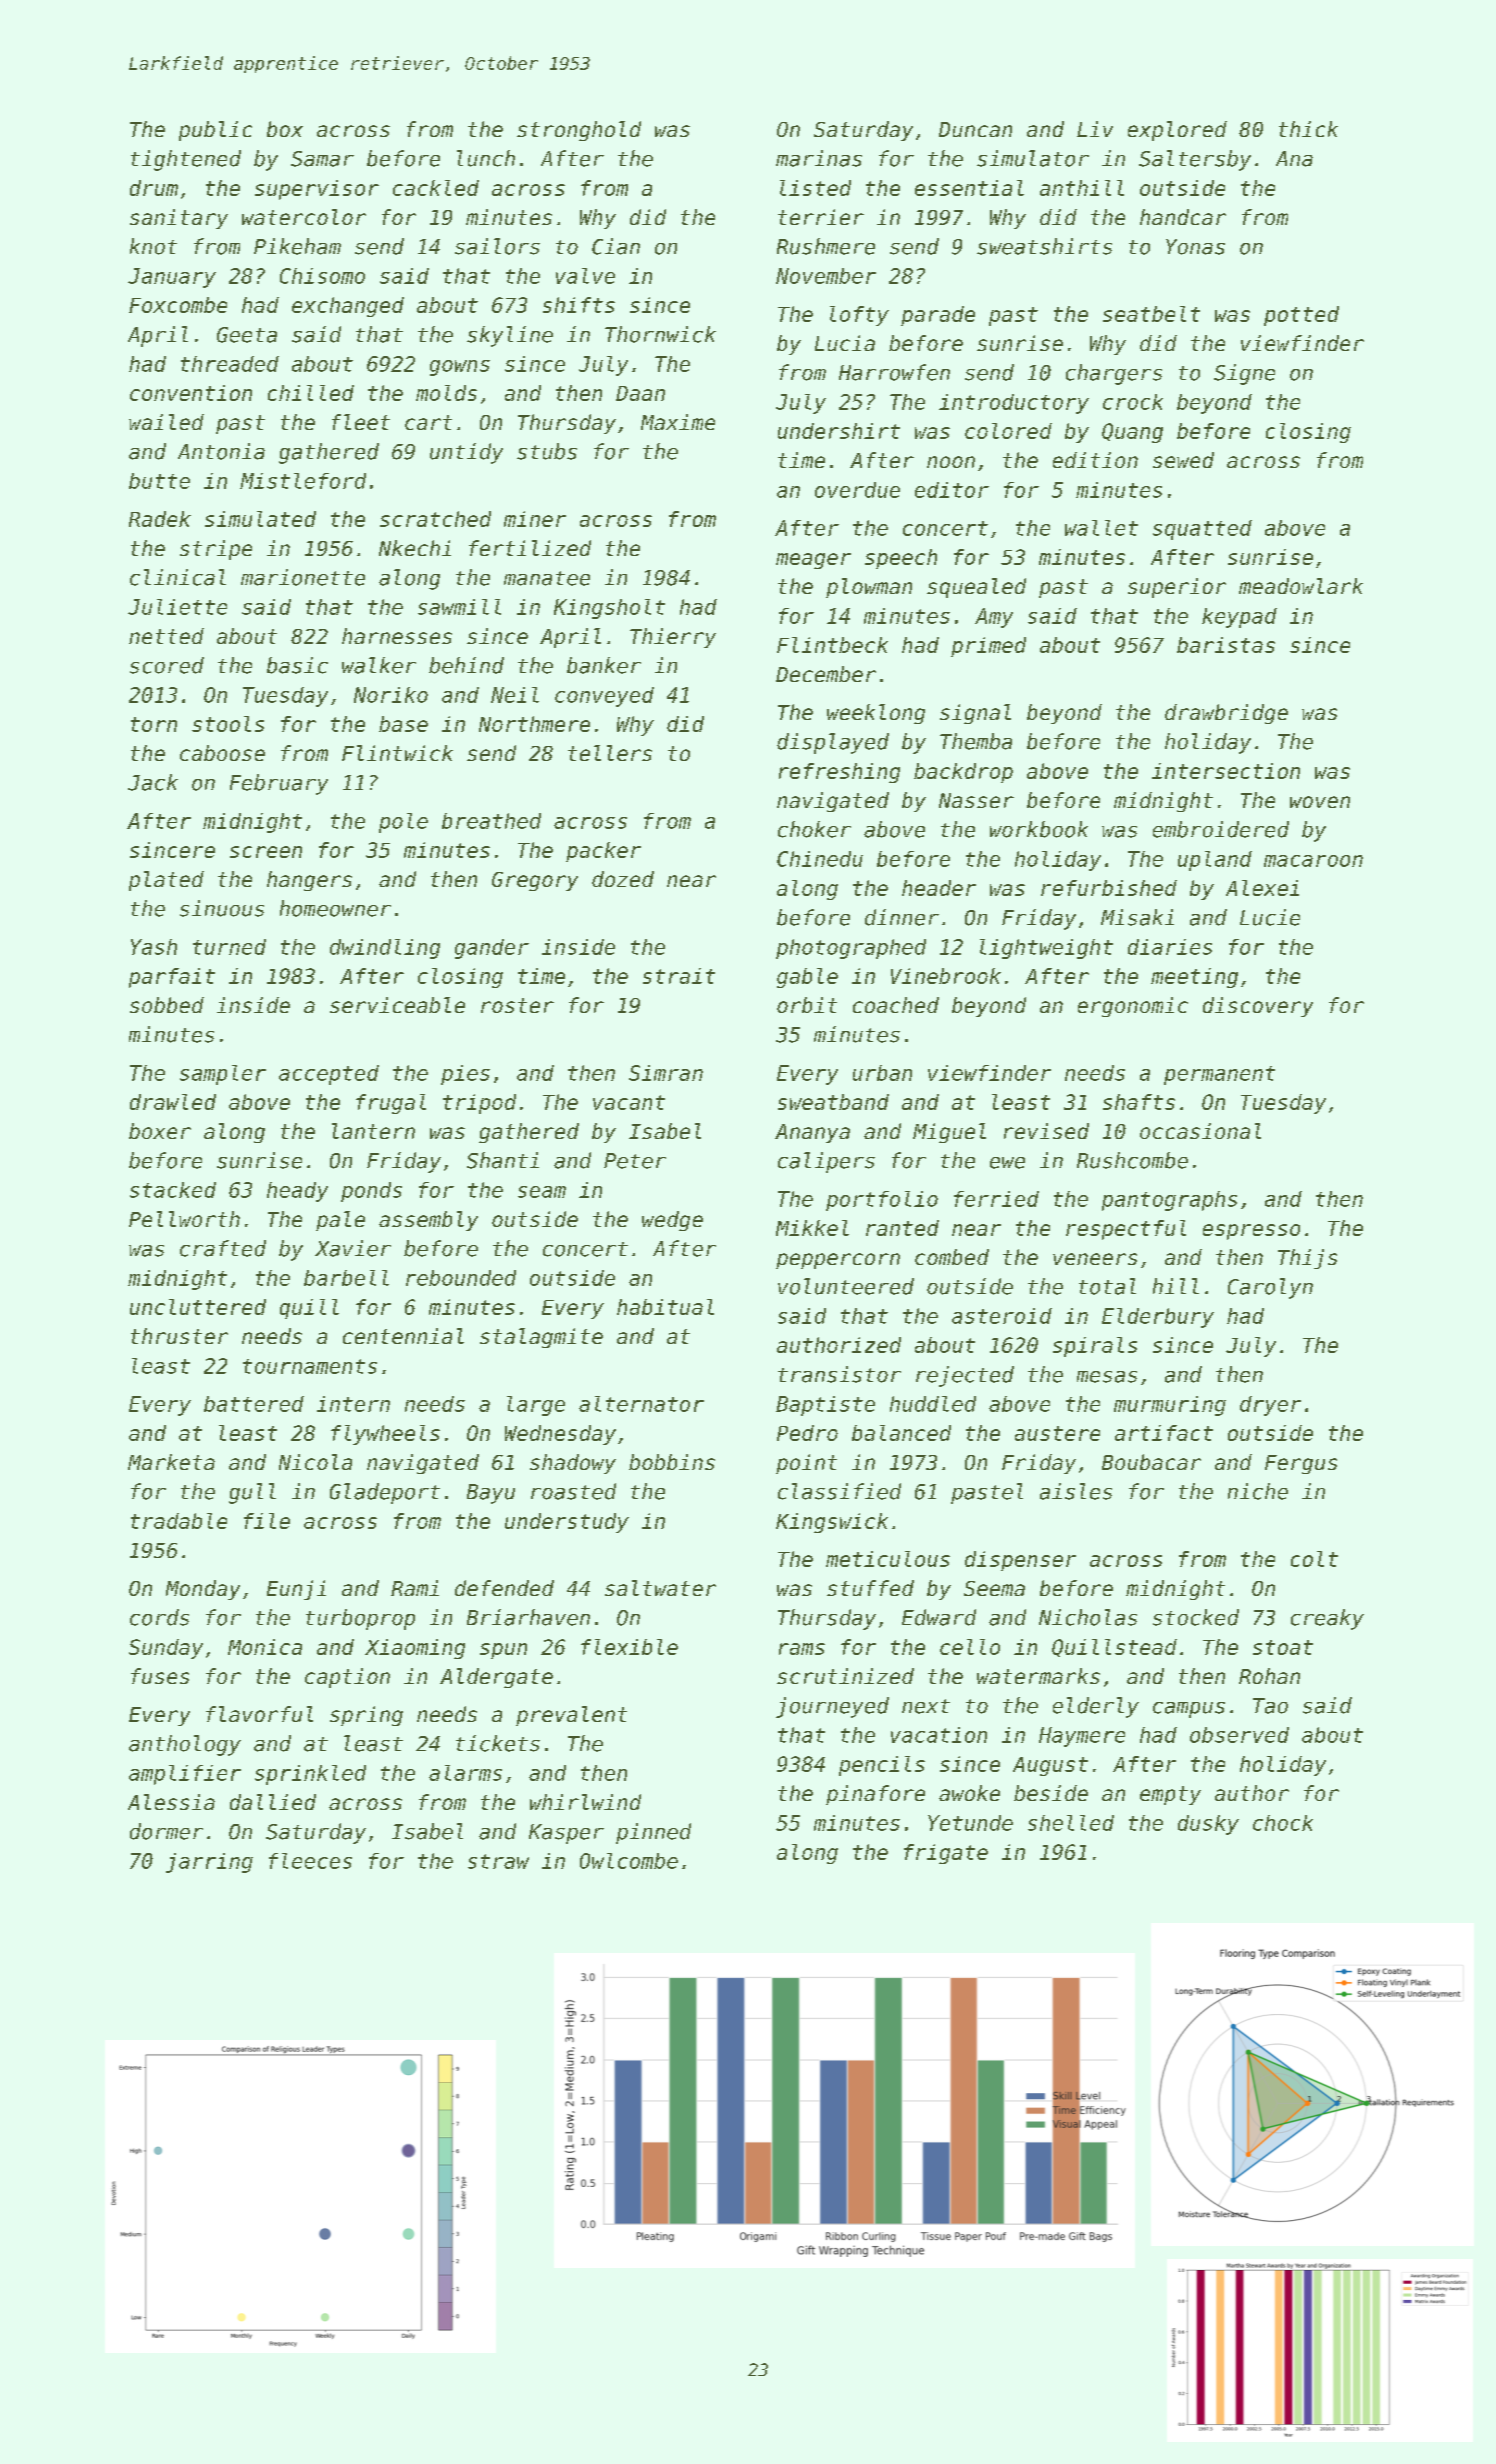 Image resolution: width=1496 pixels, height=2464 pixels. Describe the element at coordinates (975, 714) in the document. I see `signal` at that location.
